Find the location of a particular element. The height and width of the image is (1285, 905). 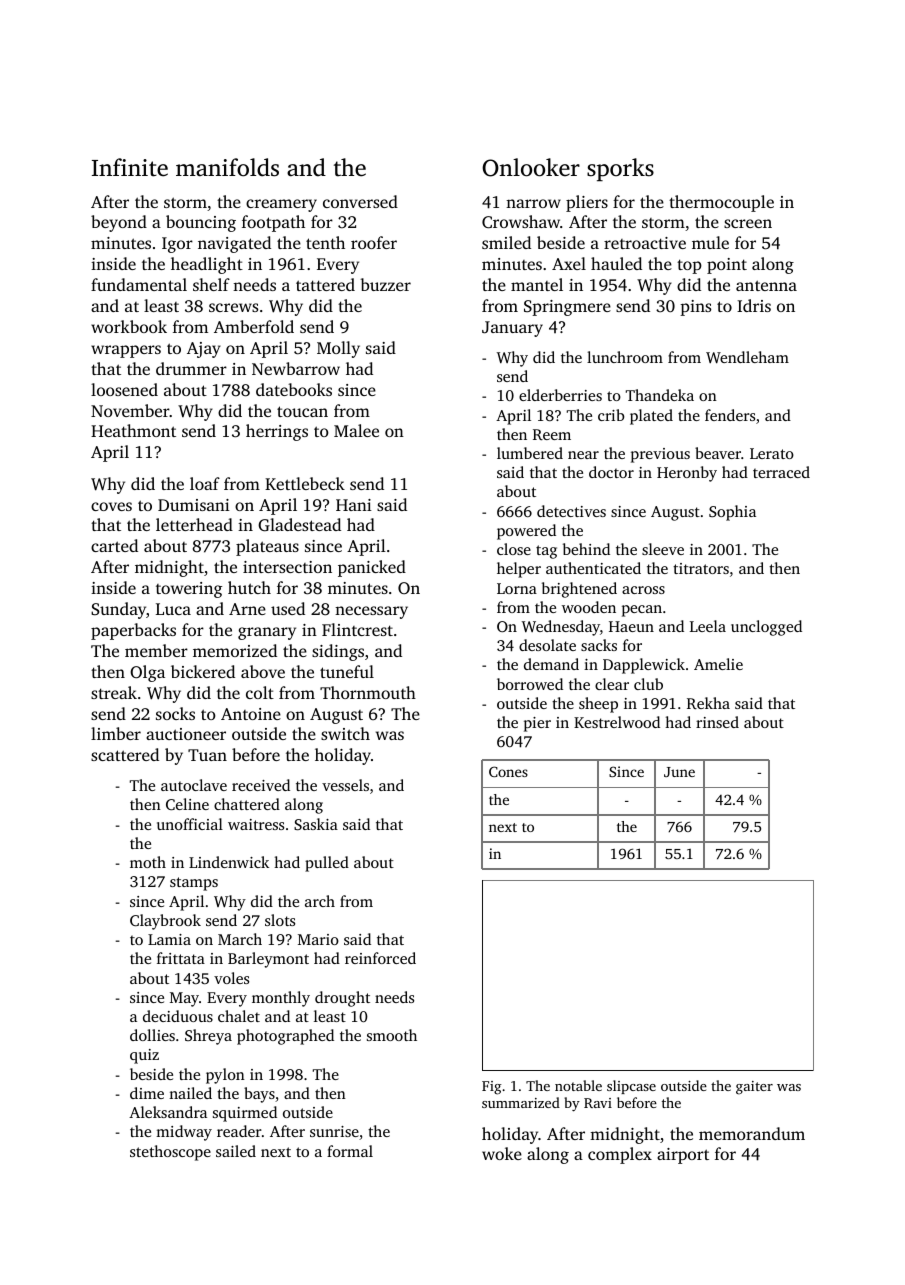

coves is located at coordinates (111, 506).
